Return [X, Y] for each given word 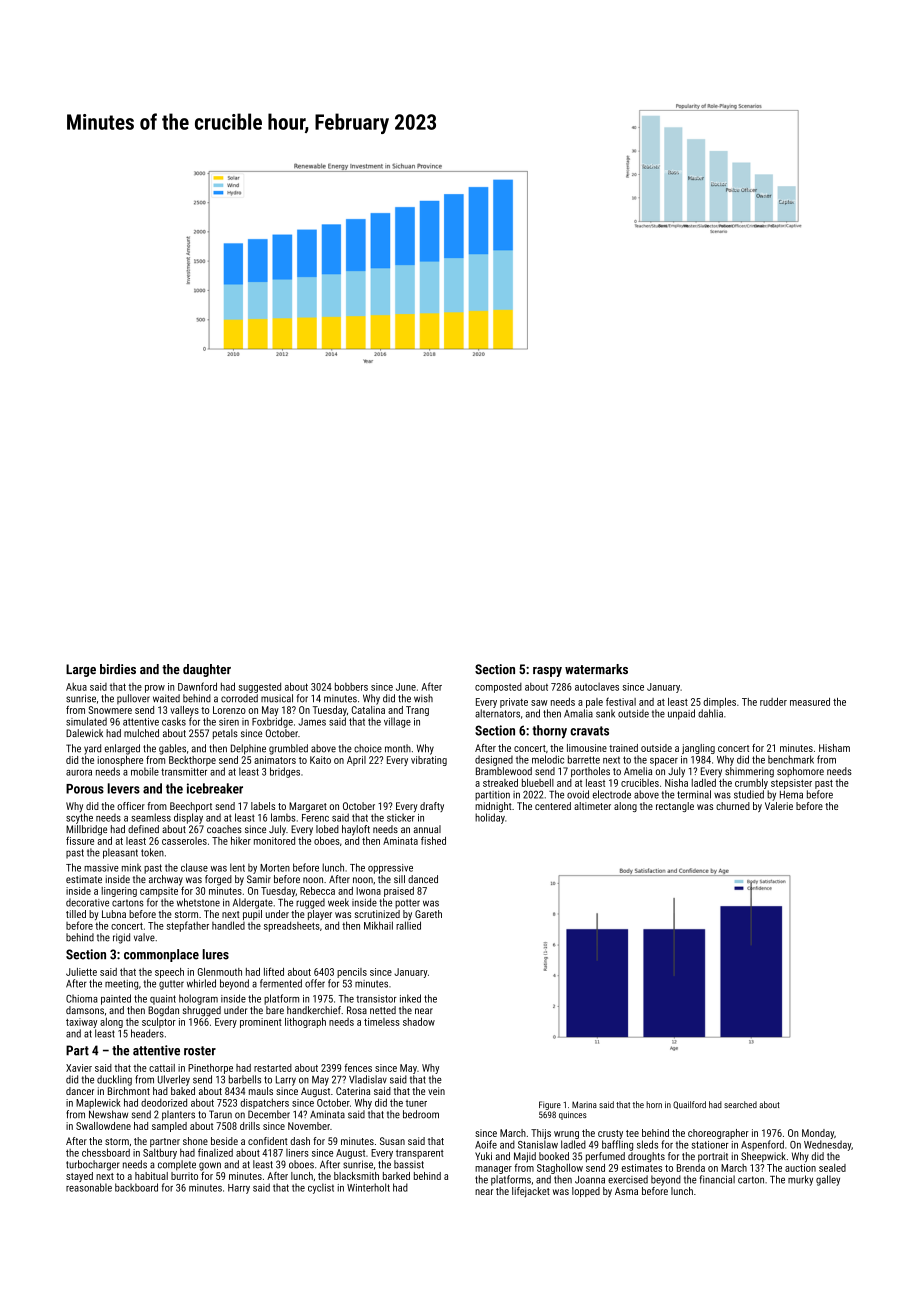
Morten [275, 868]
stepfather [188, 926]
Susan [392, 1141]
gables [172, 749]
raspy [547, 672]
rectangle [675, 807]
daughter [207, 670]
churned [733, 806]
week [338, 902]
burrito [184, 1176]
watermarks [596, 669]
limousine [587, 748]
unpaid [681, 714]
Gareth [428, 914]
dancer [80, 1091]
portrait [713, 1157]
